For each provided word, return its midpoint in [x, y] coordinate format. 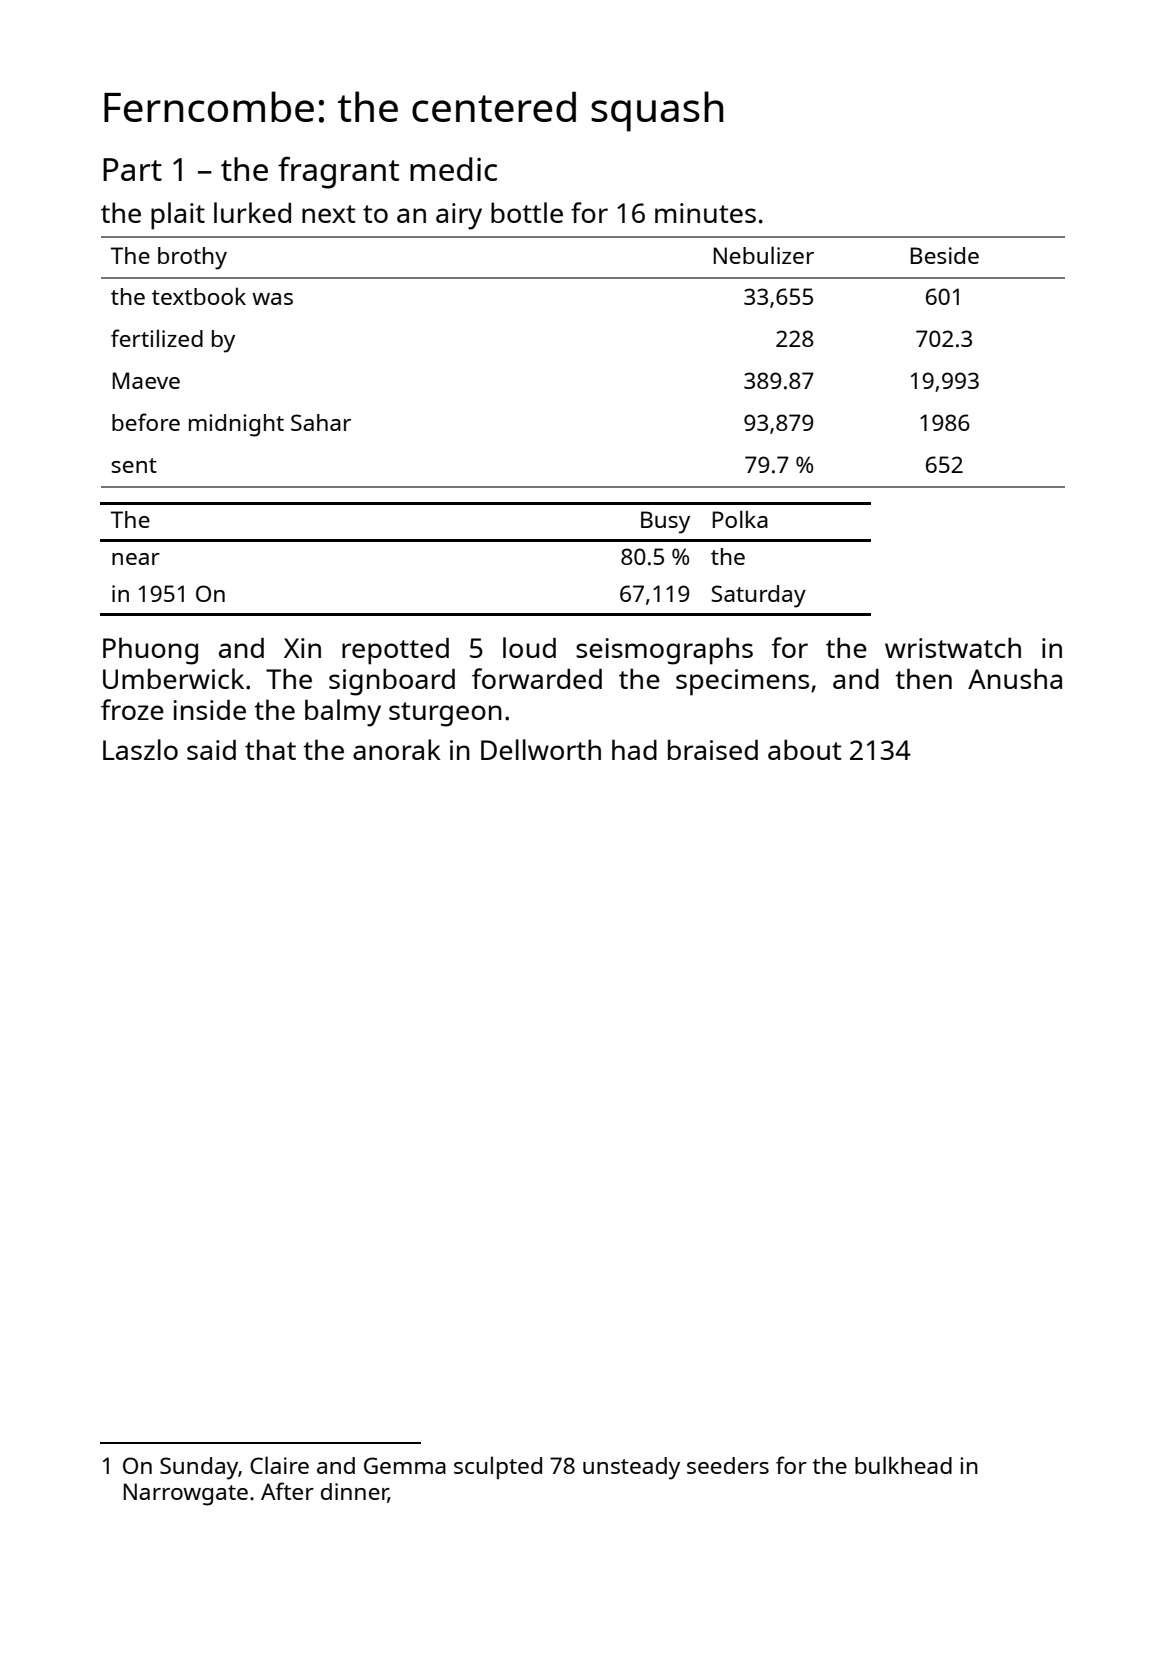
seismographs [664, 651]
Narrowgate [186, 1494]
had [634, 749]
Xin [302, 648]
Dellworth [541, 749]
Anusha [1015, 678]
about [805, 749]
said [211, 750]
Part [132, 169]
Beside [945, 255]
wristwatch [953, 647]
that [270, 749]
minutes [705, 213]
